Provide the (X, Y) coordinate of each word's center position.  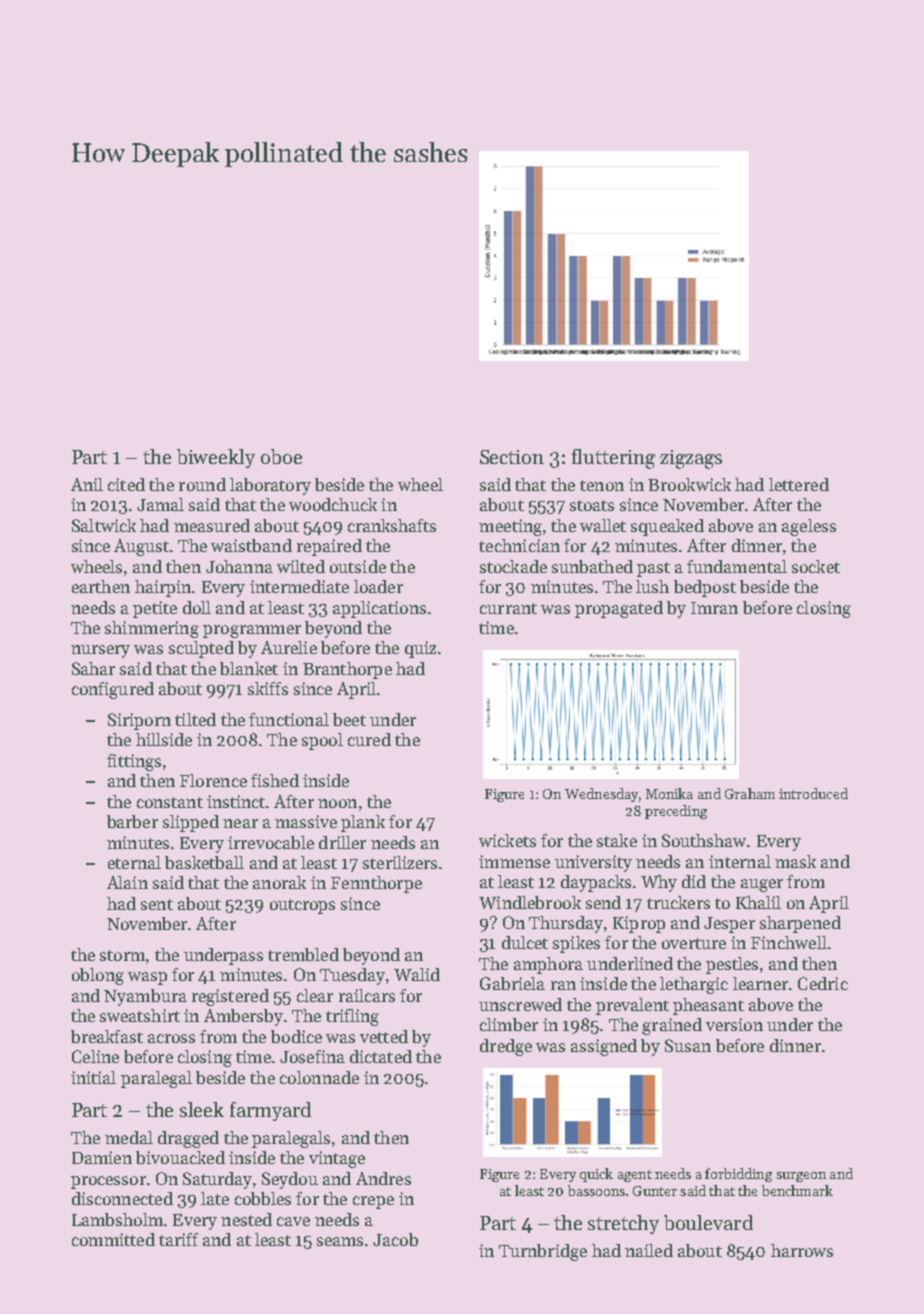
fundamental (737, 566)
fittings (134, 762)
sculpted (201, 649)
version (734, 1024)
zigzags (691, 459)
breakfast (107, 1036)
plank (363, 823)
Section (512, 457)
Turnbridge (543, 1252)
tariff (178, 1239)
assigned (604, 1047)
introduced (813, 793)
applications (379, 609)
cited (126, 484)
